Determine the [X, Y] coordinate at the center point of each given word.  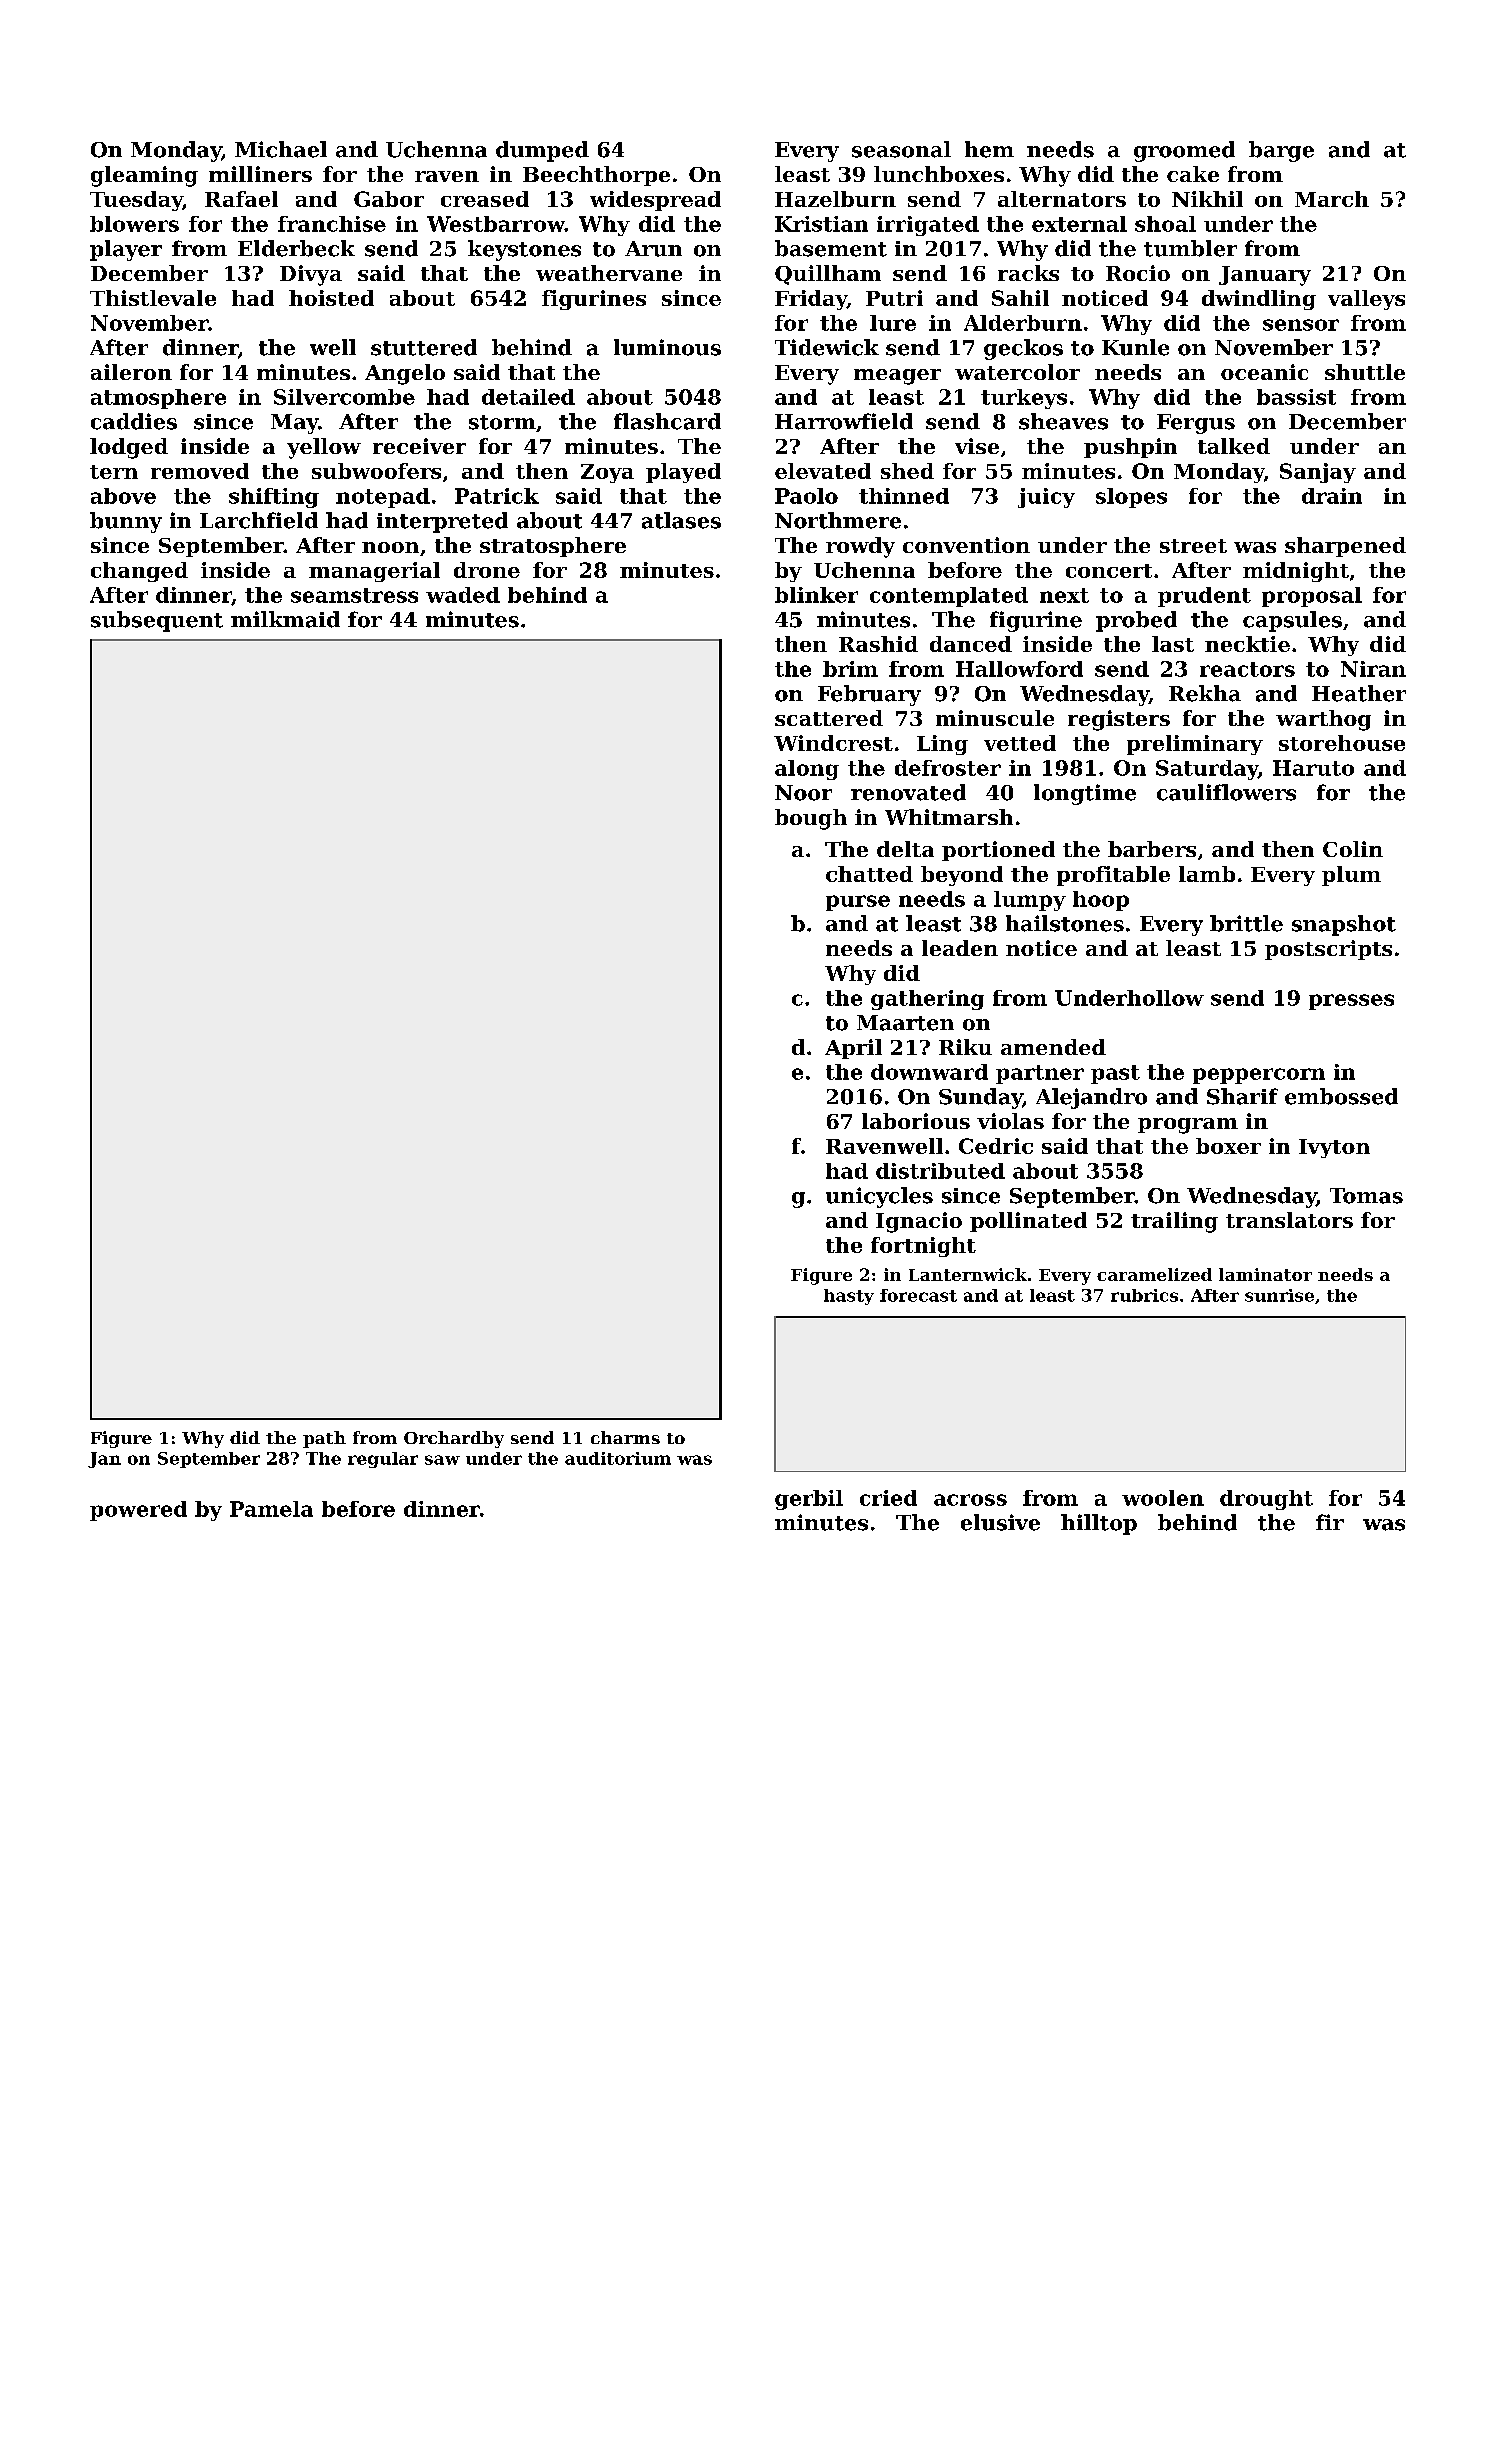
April [853, 1049]
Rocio [1138, 273]
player [126, 250]
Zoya [607, 473]
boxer [1228, 1146]
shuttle [1365, 372]
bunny [126, 522]
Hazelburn [835, 199]
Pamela [271, 1509]
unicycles [879, 1197]
